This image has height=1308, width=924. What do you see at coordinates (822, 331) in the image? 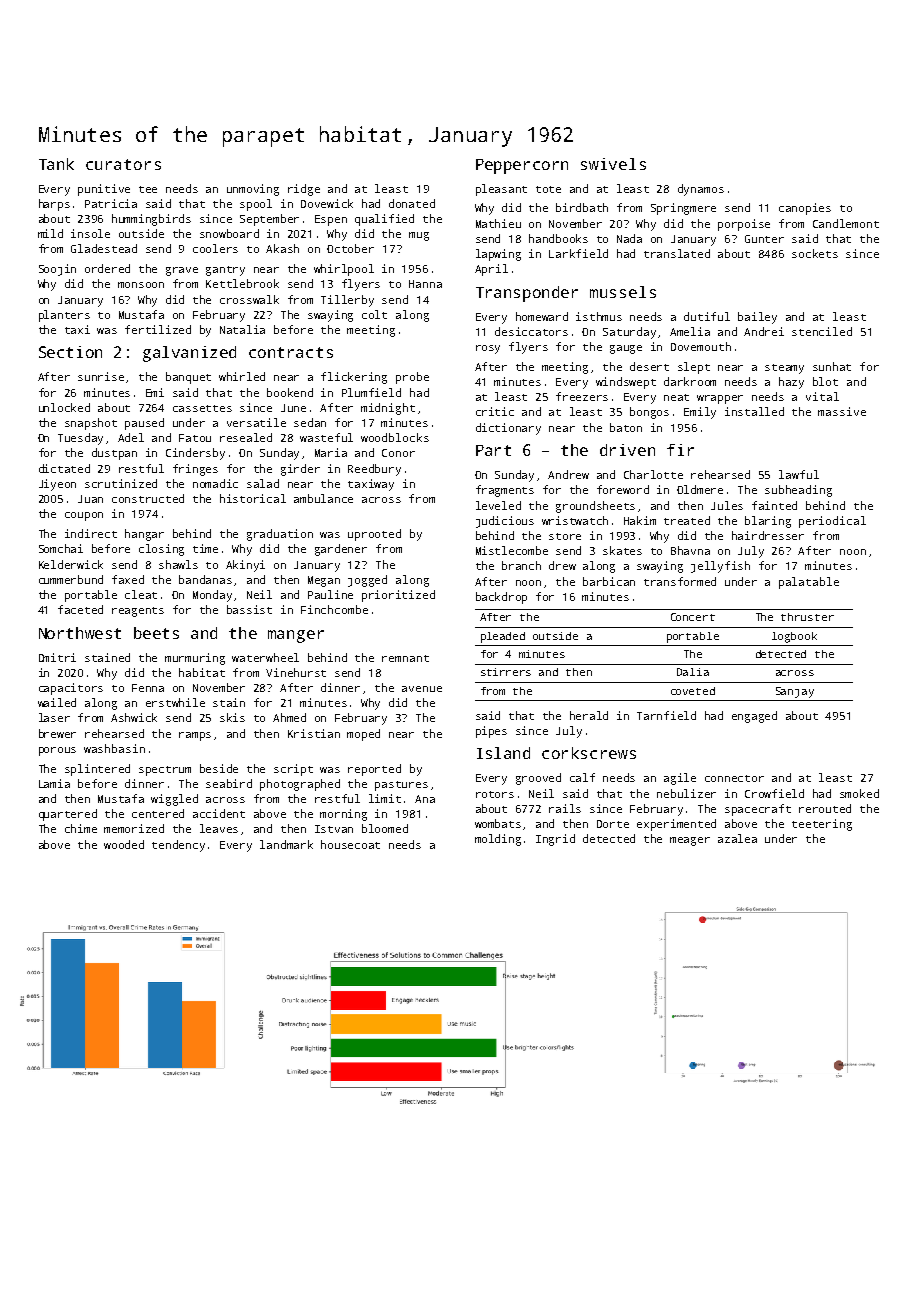
I see `stenciled` at bounding box center [822, 331].
